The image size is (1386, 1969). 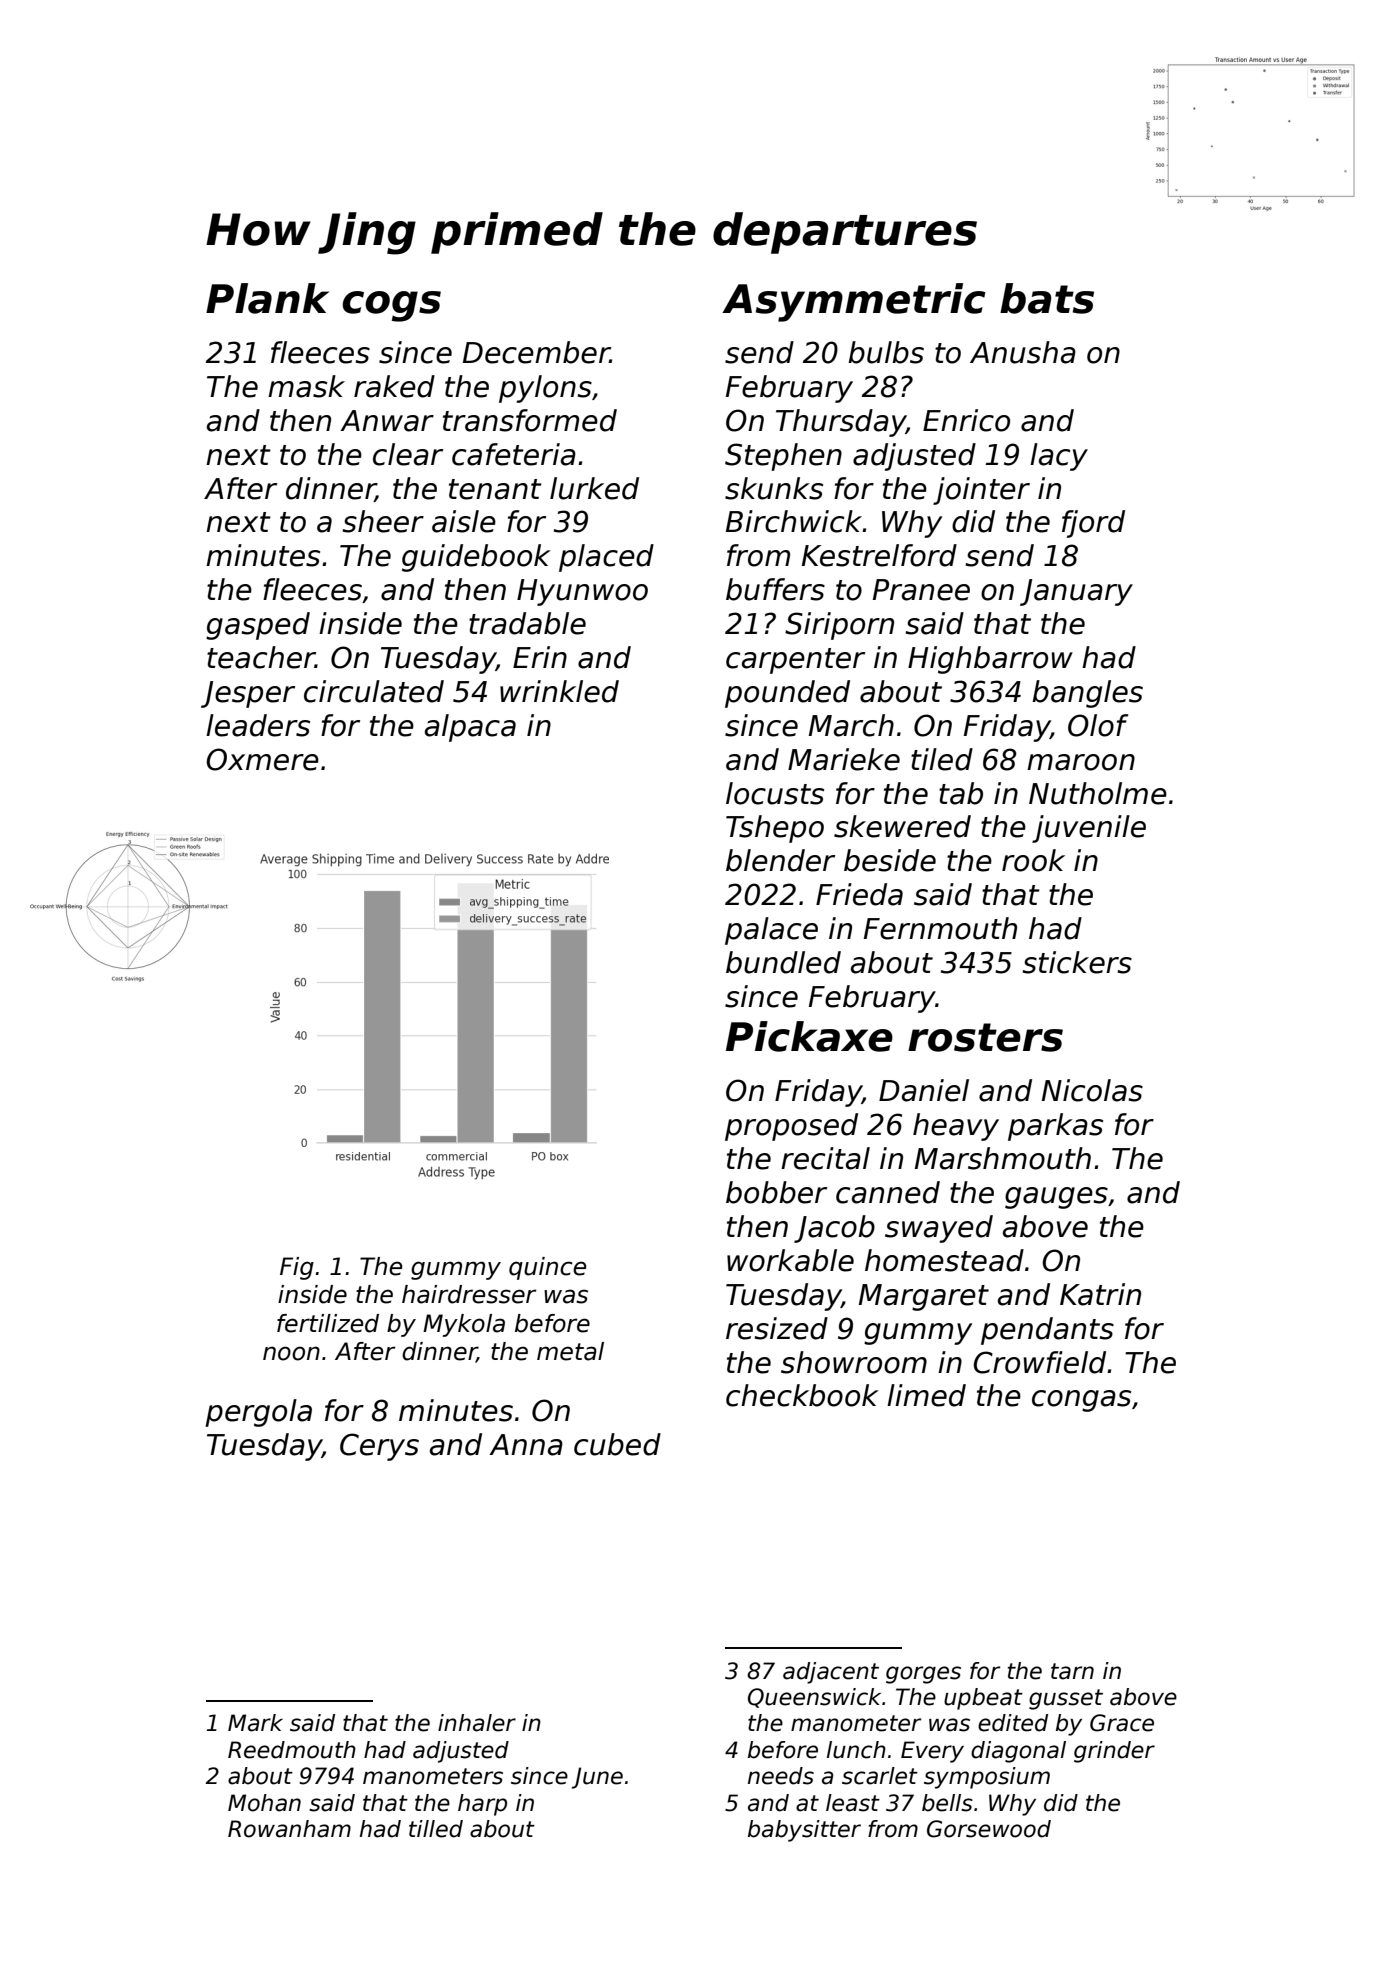 What do you see at coordinates (942, 759) in the page?
I see `tiled` at bounding box center [942, 759].
